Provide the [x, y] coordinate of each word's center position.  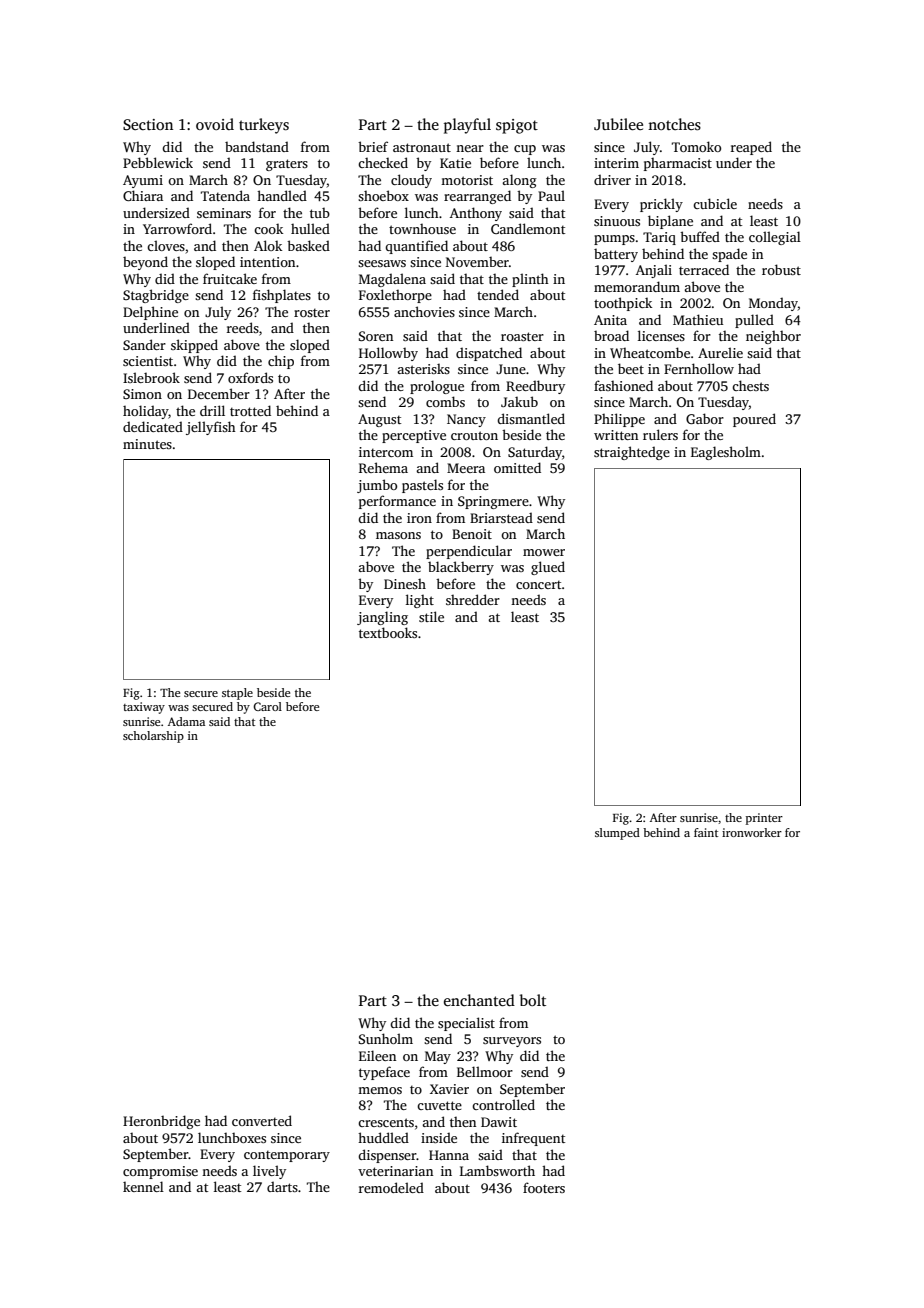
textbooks [388, 632]
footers [544, 1187]
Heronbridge [161, 1122]
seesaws [382, 263]
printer [764, 819]
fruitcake [230, 278]
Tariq [659, 238]
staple [237, 694]
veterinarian [395, 1171]
